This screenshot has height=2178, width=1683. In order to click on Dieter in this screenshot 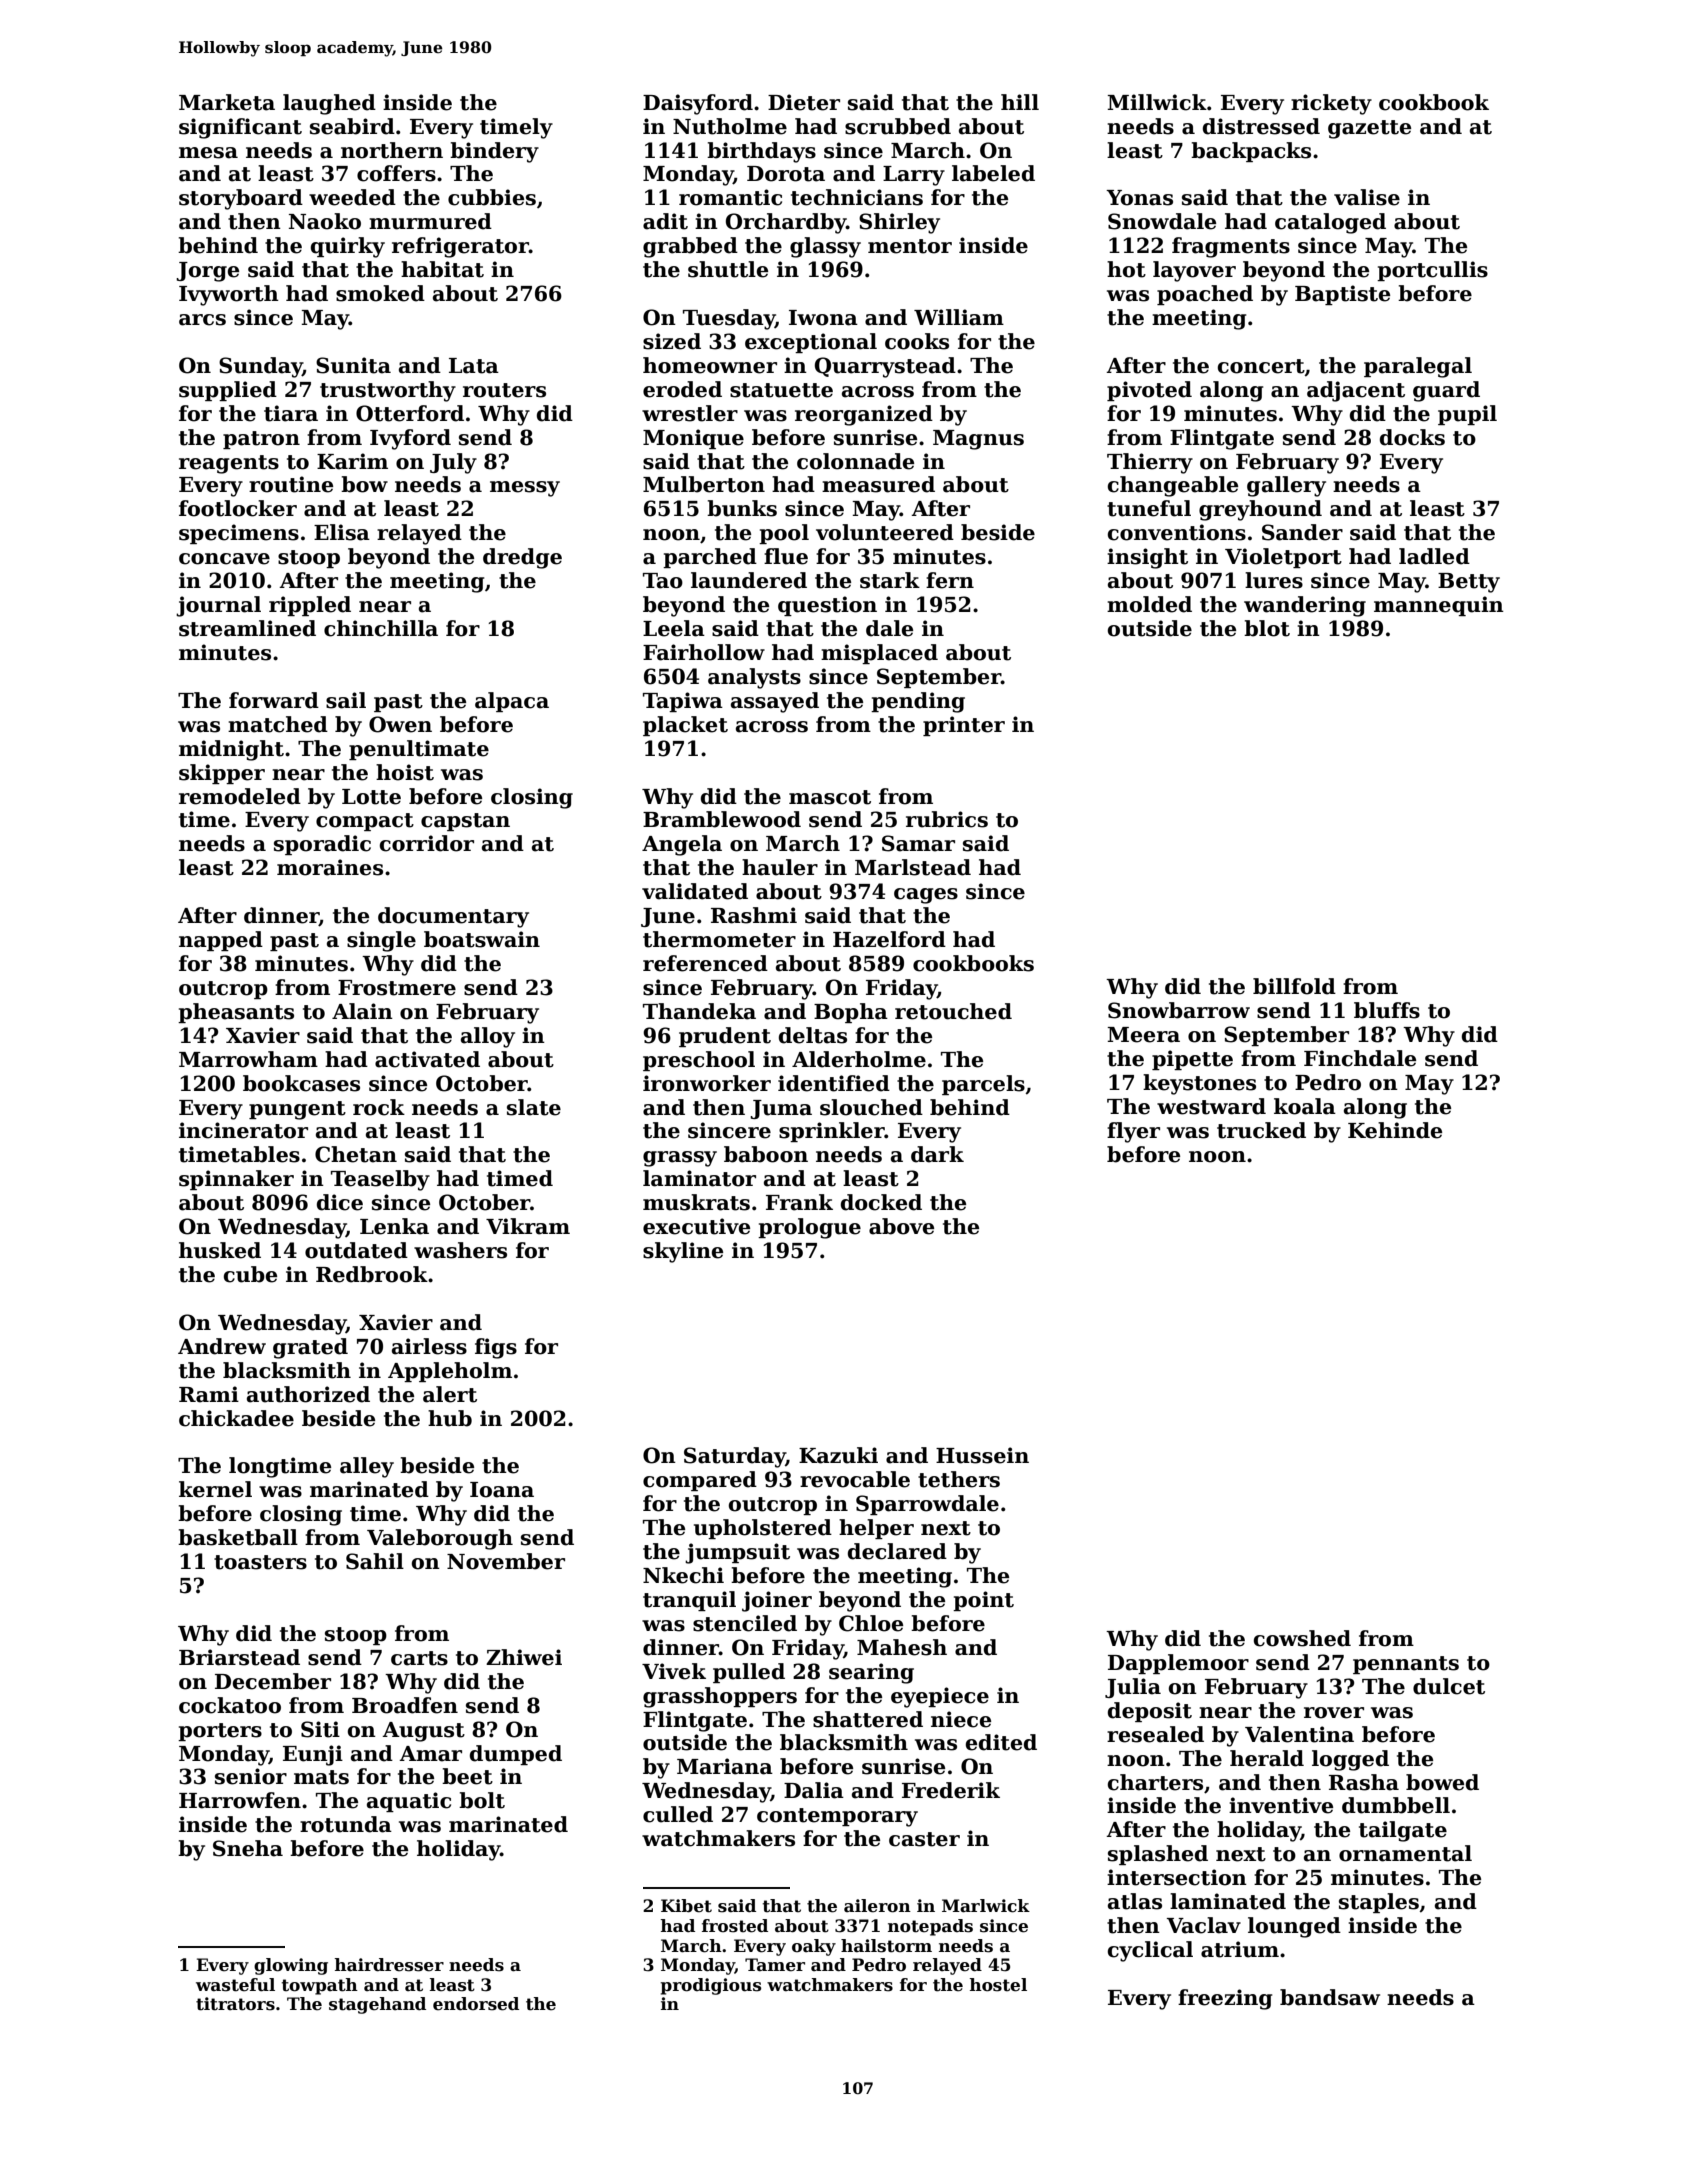, I will do `click(804, 102)`.
